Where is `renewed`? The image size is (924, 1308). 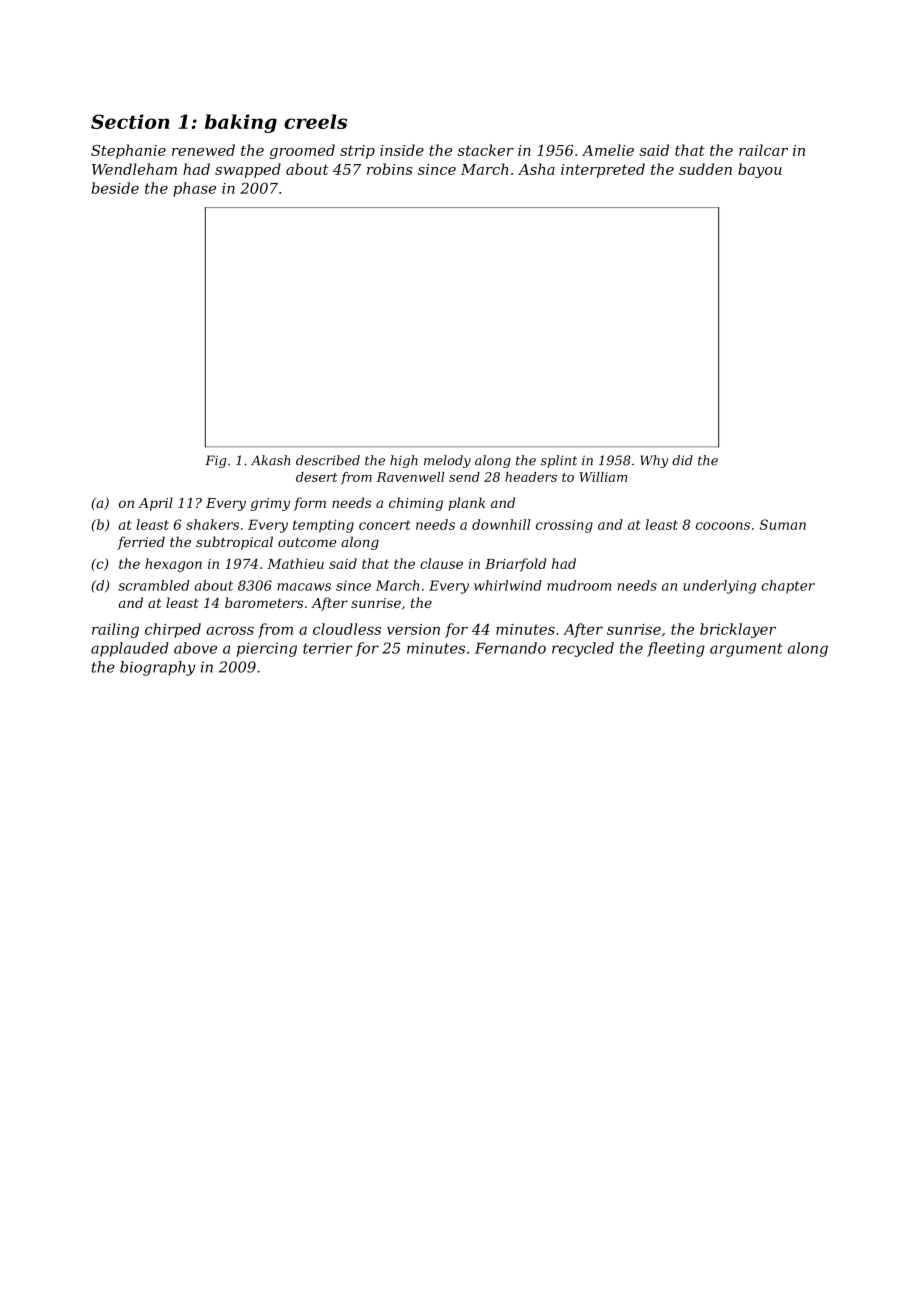
renewed is located at coordinates (203, 150).
